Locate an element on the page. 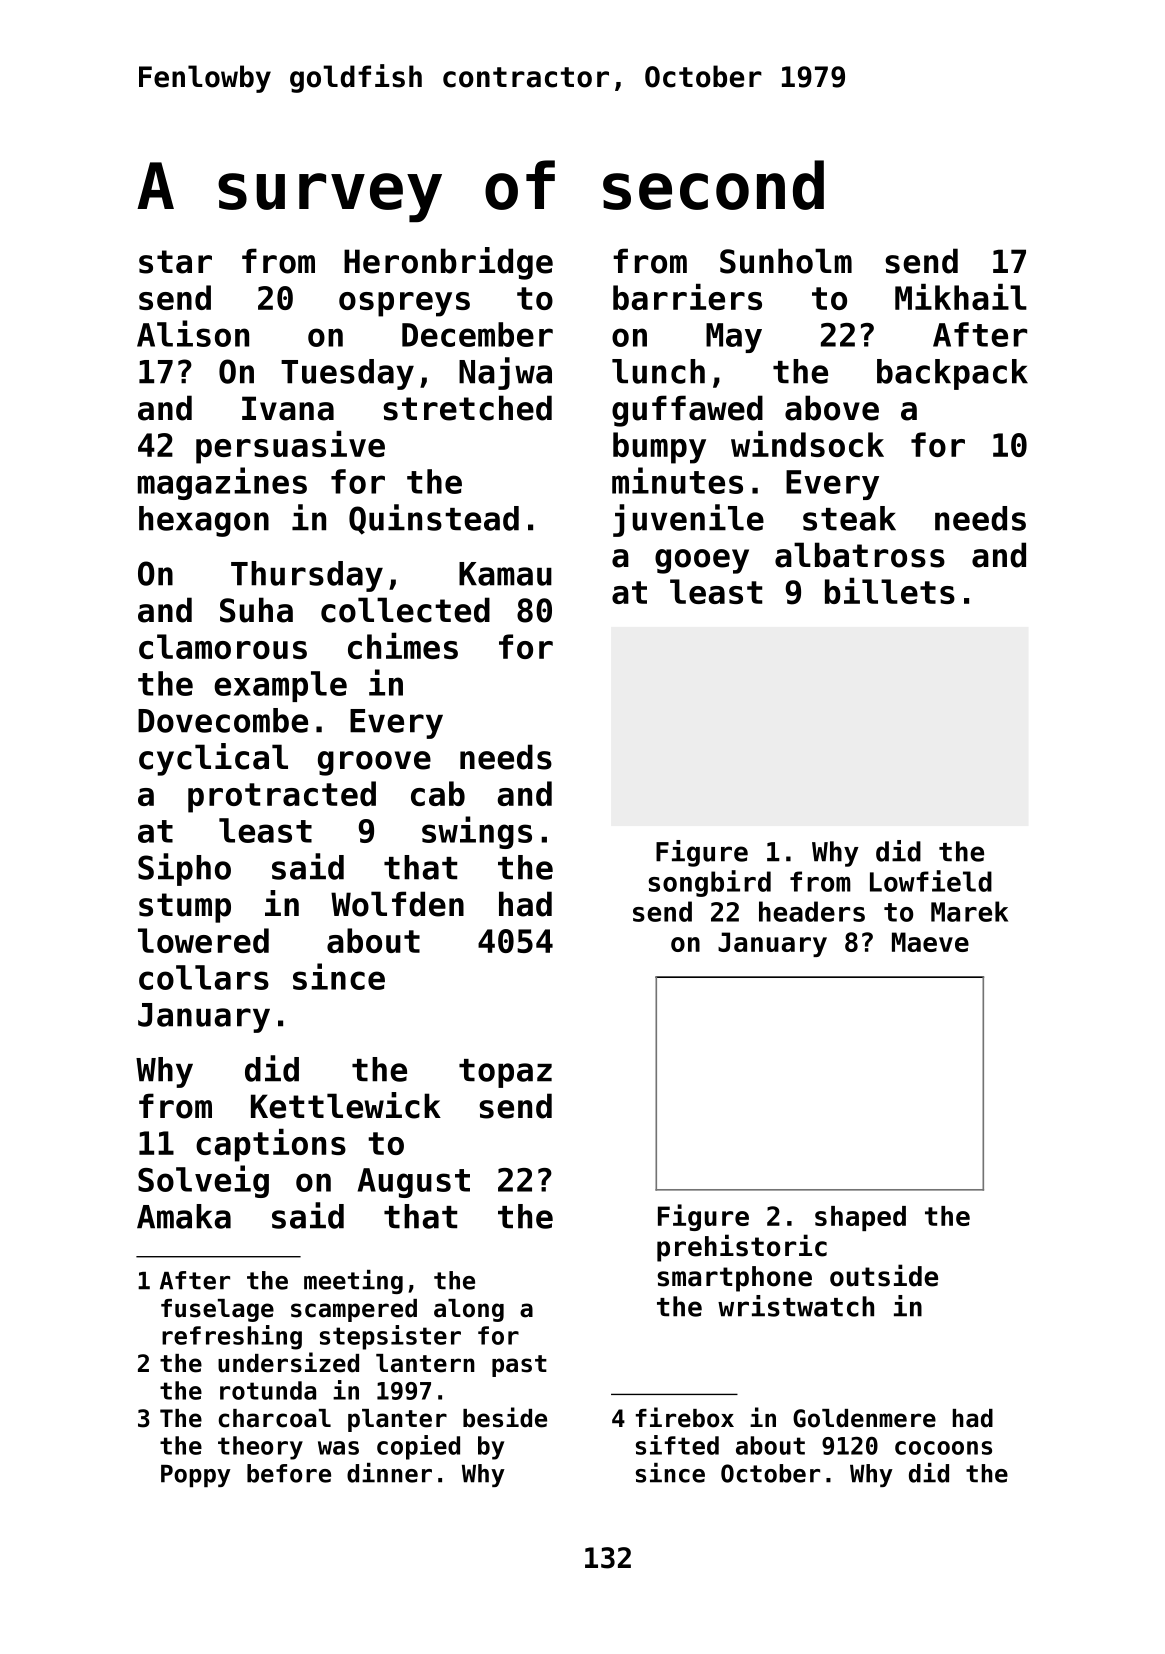 The image size is (1165, 1654). Poppy is located at coordinates (196, 1476).
